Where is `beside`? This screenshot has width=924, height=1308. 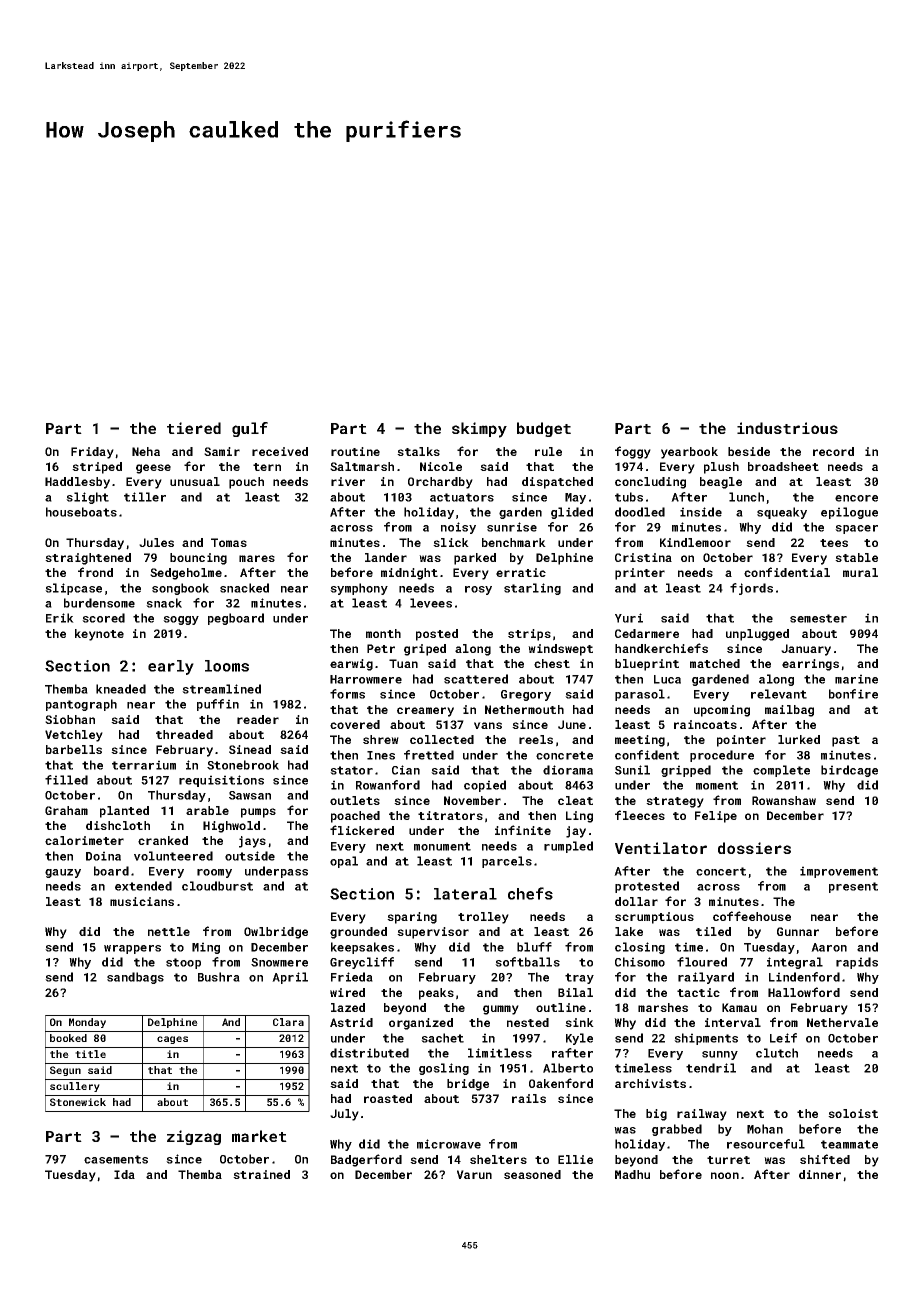
beside is located at coordinates (749, 451).
